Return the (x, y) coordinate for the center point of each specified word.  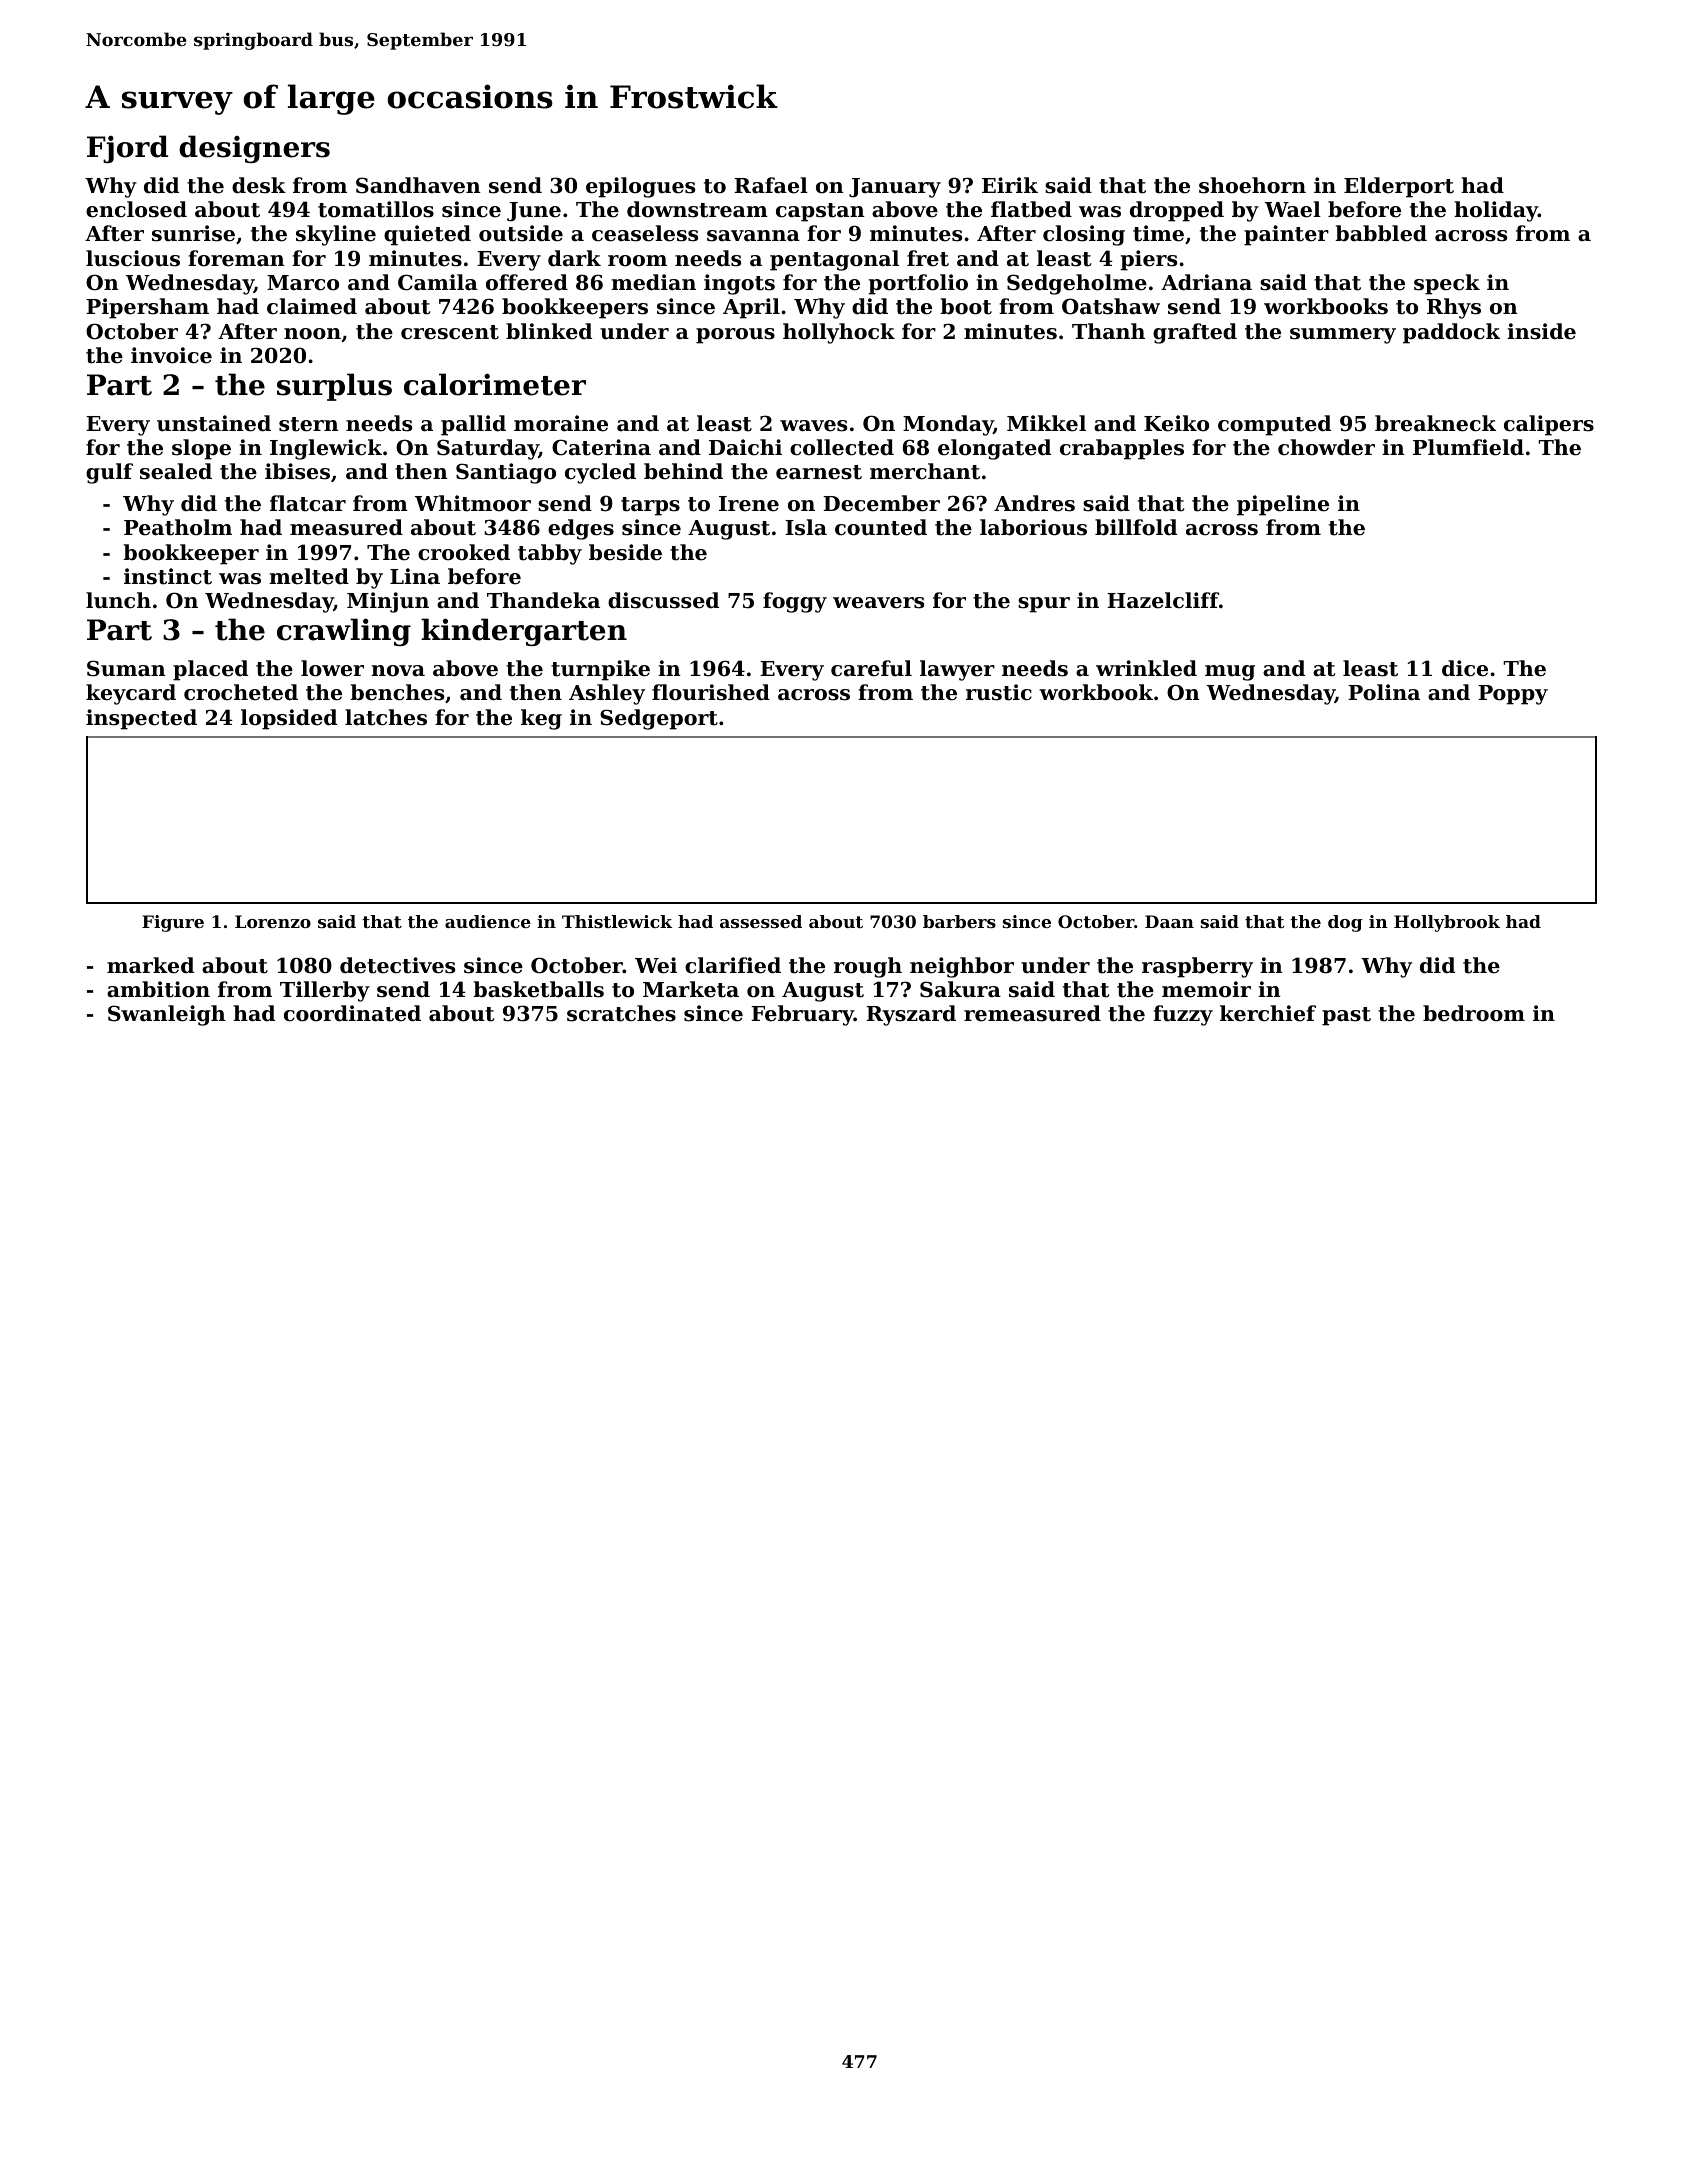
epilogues (640, 187)
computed (1274, 425)
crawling (344, 632)
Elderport (1399, 187)
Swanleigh (167, 1015)
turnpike (600, 670)
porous (735, 336)
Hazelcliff (1163, 600)
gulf (109, 473)
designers (254, 149)
